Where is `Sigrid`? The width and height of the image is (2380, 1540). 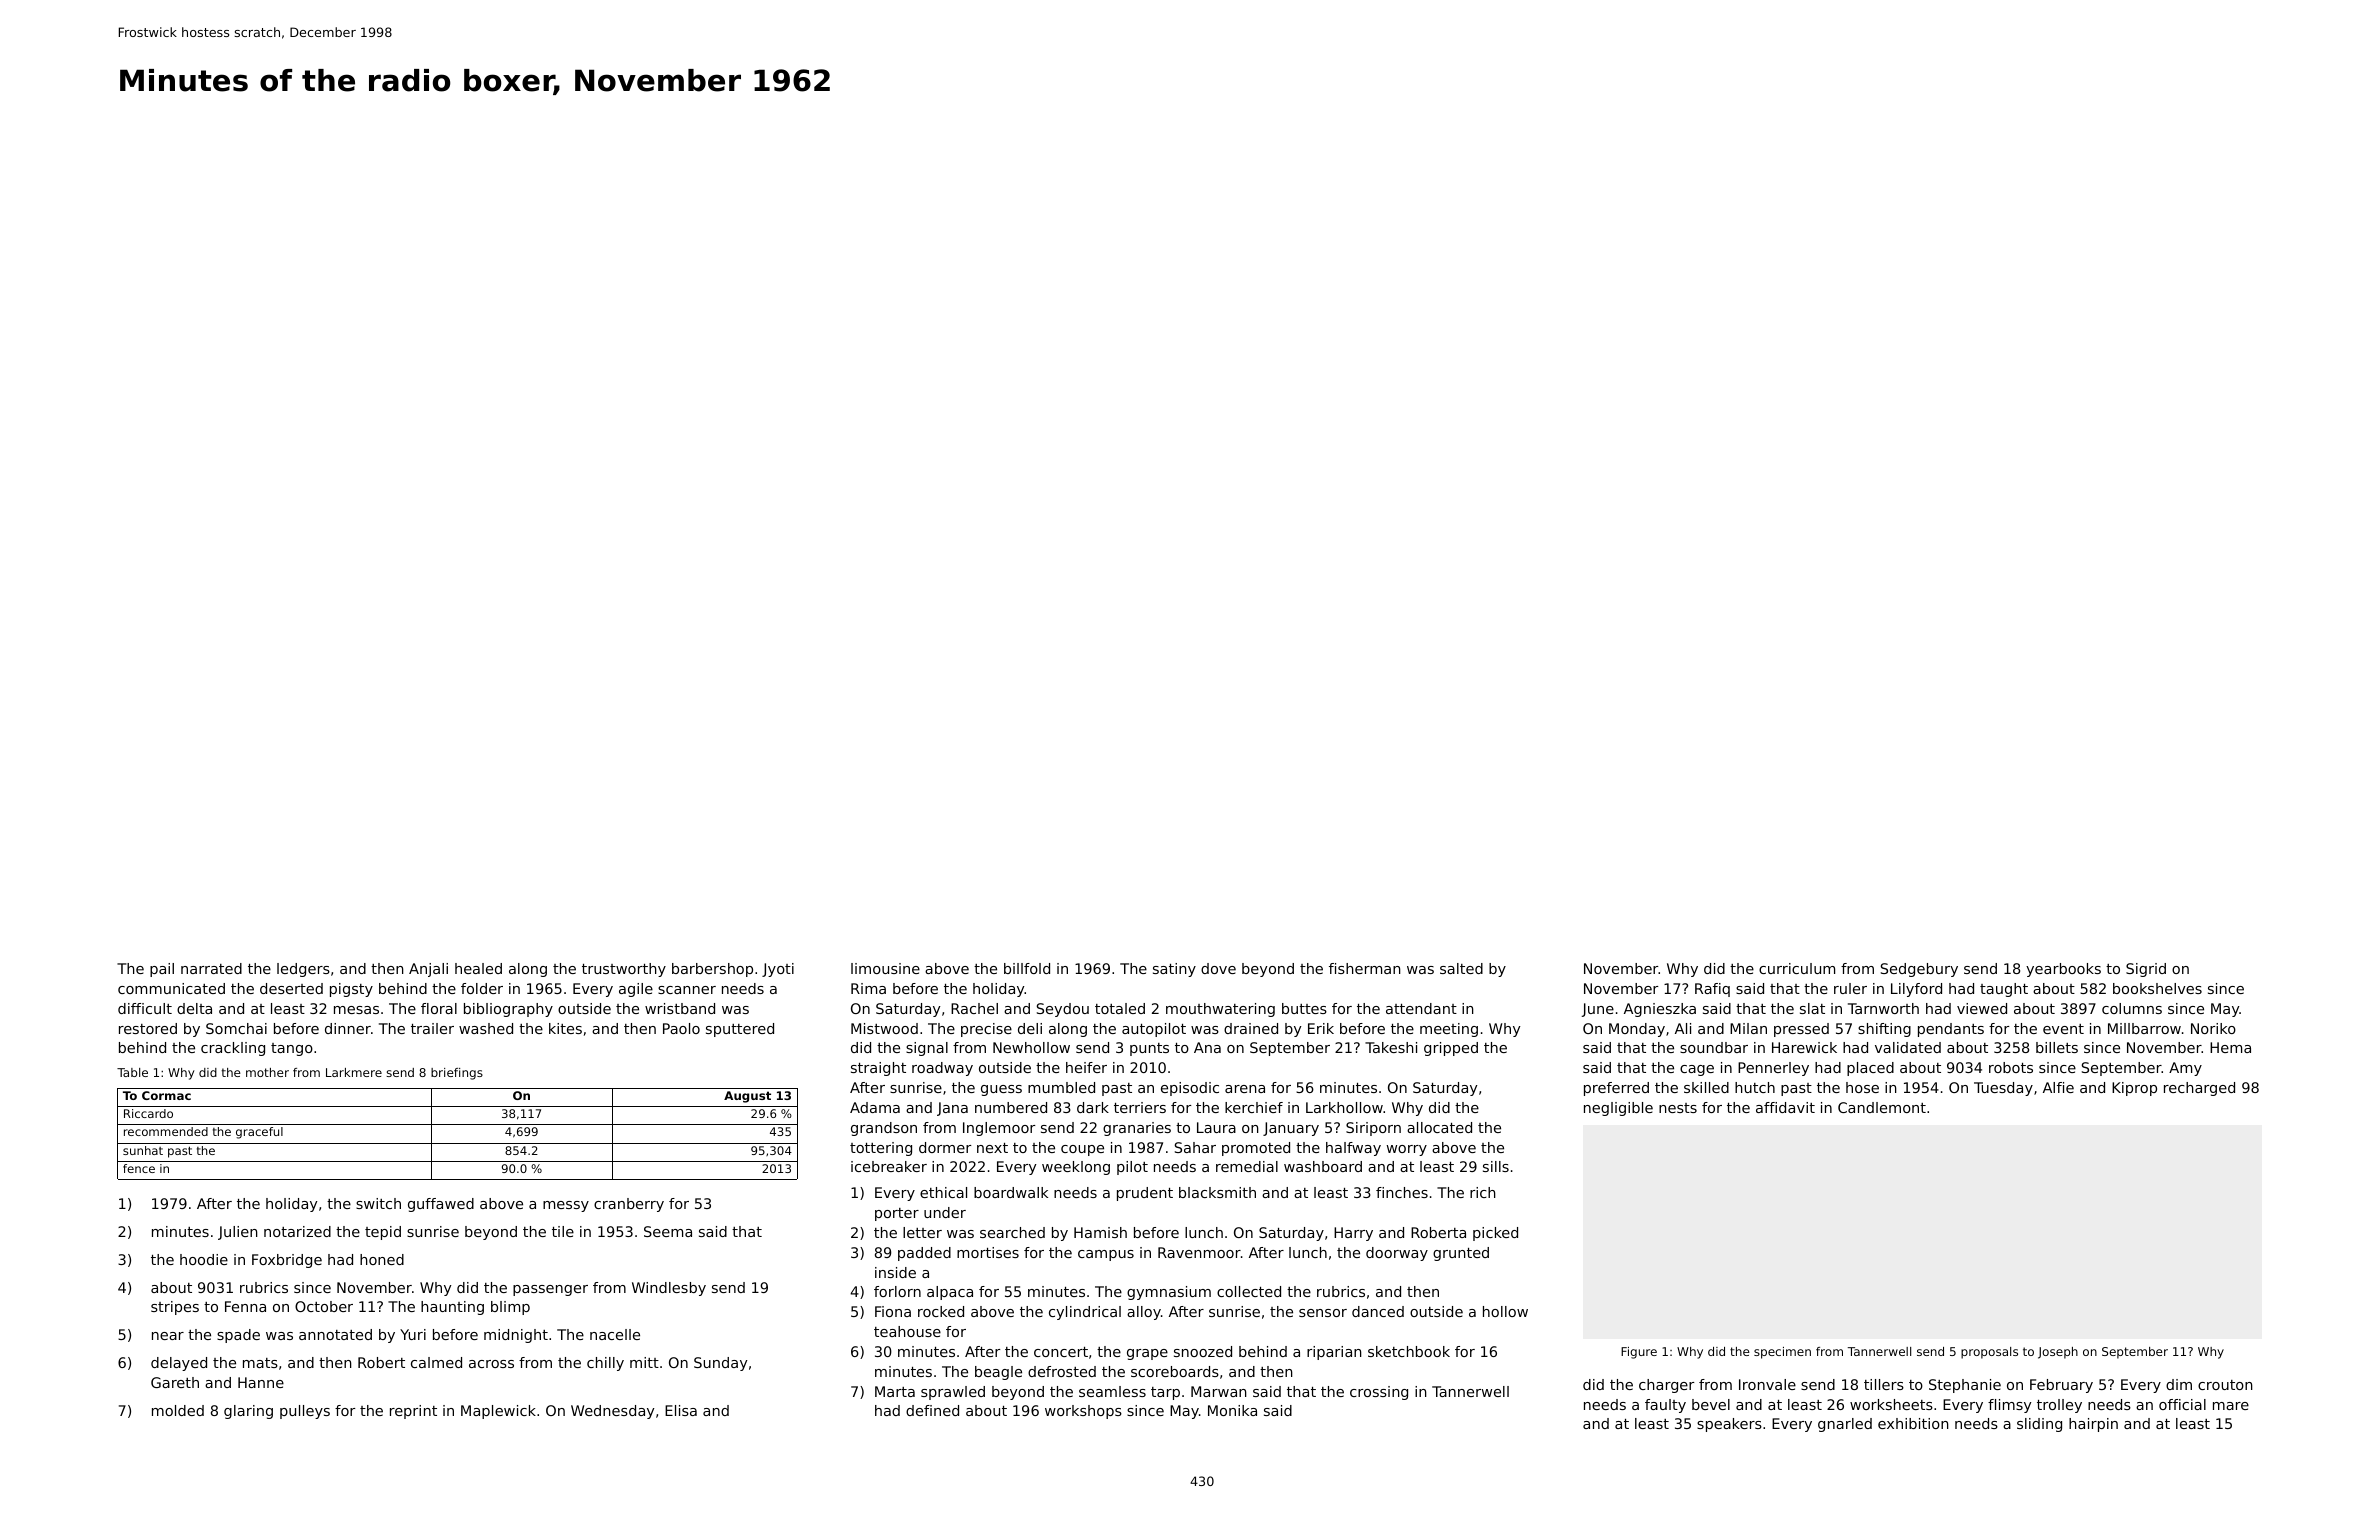
Sigrid is located at coordinates (2146, 970).
